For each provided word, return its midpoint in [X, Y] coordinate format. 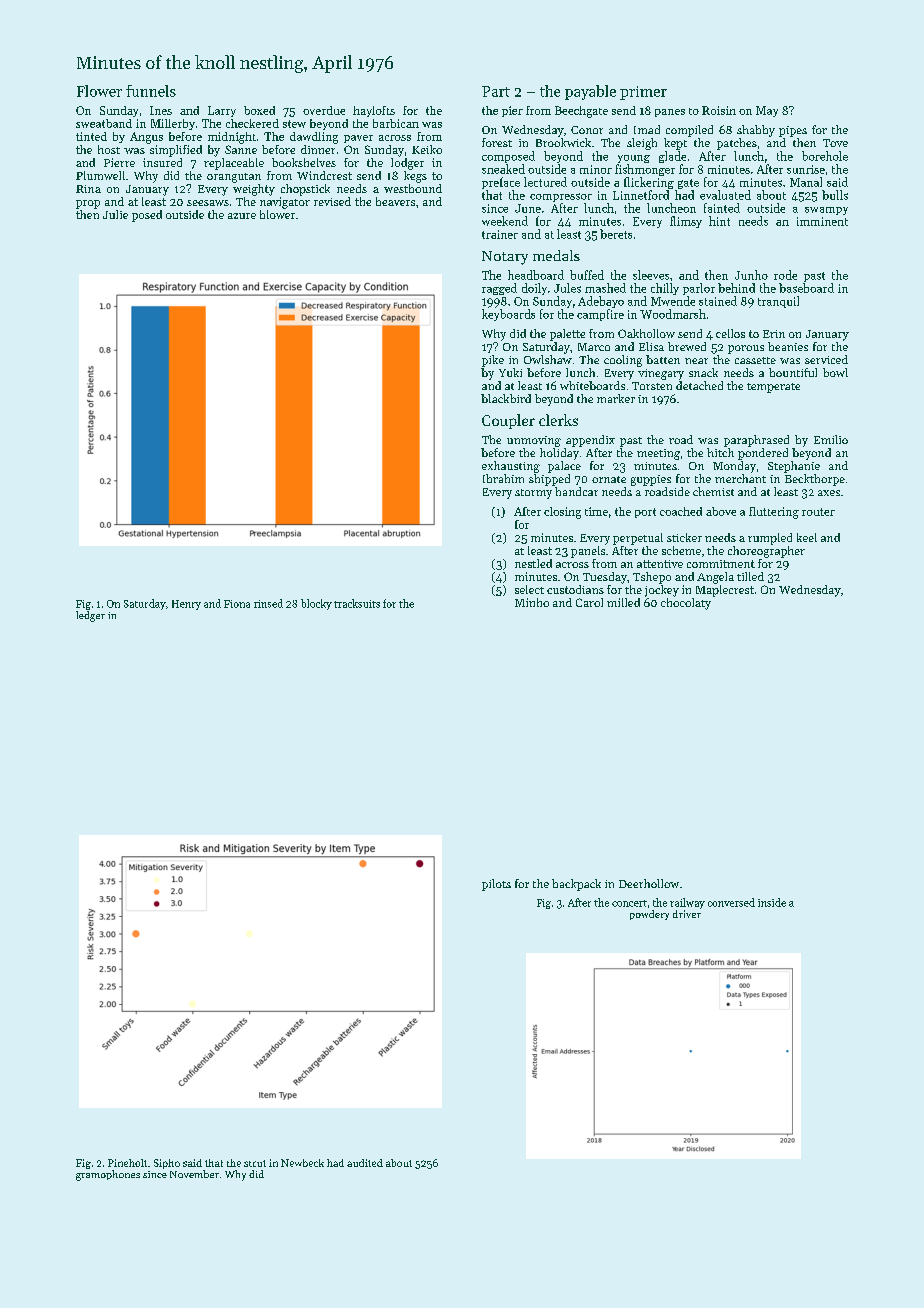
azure [242, 216]
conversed [731, 902]
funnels [151, 91]
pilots [496, 885]
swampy [826, 211]
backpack [576, 885]
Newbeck [302, 1163]
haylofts [374, 111]
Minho [532, 602]
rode [785, 275]
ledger [90, 616]
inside [772, 902]
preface [501, 183]
